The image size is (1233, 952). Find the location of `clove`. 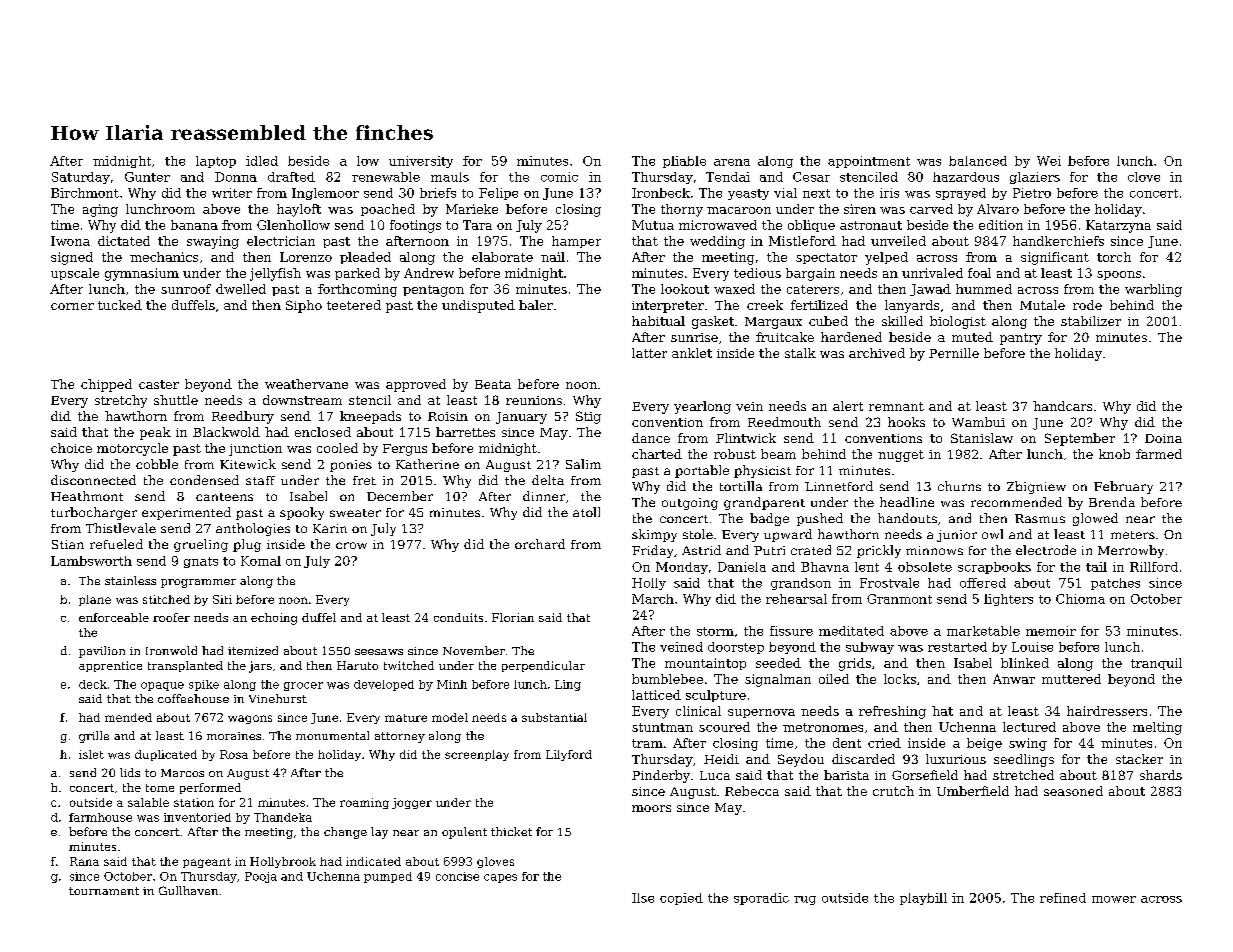

clove is located at coordinates (1144, 177).
